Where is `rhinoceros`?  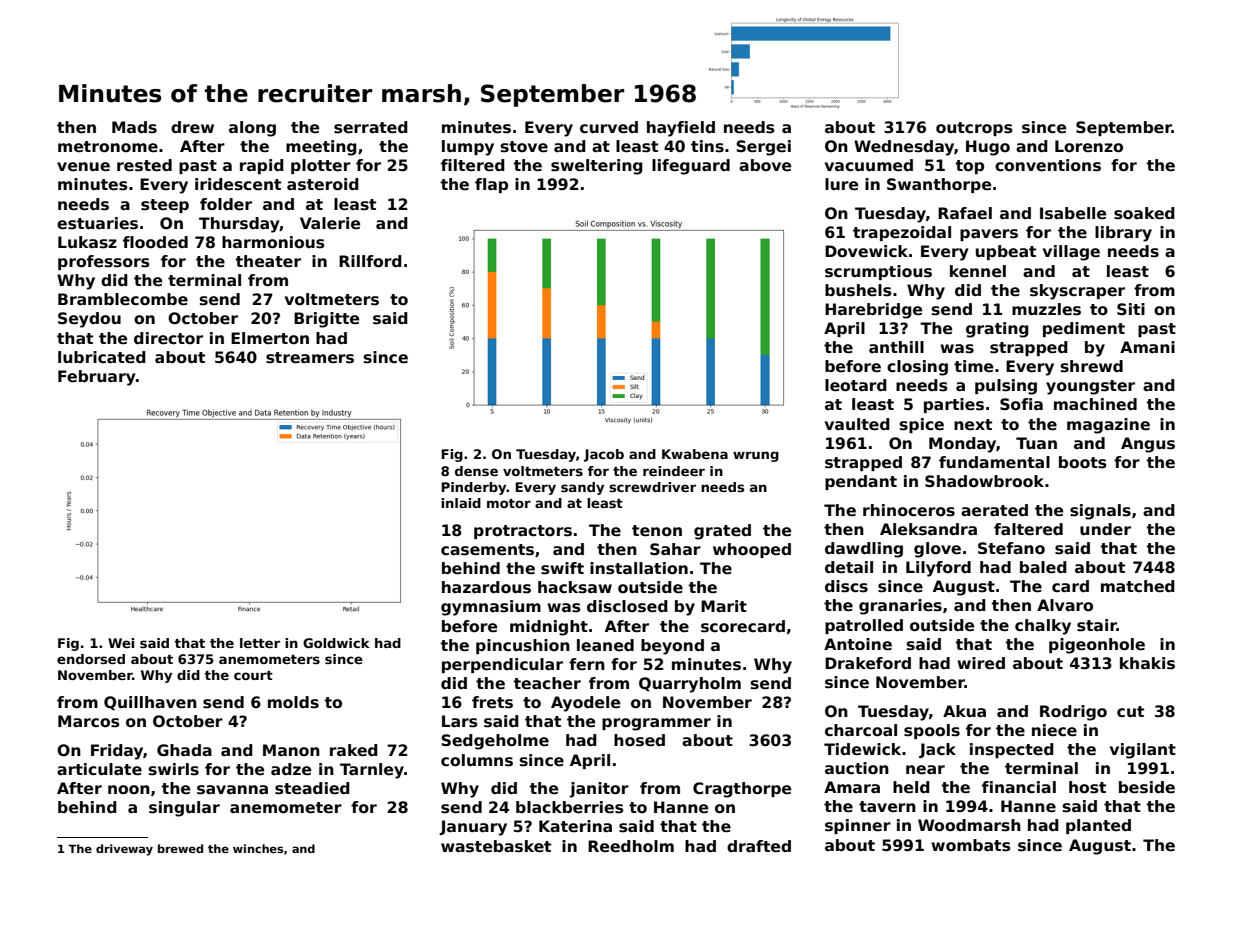 rhinoceros is located at coordinates (909, 510).
